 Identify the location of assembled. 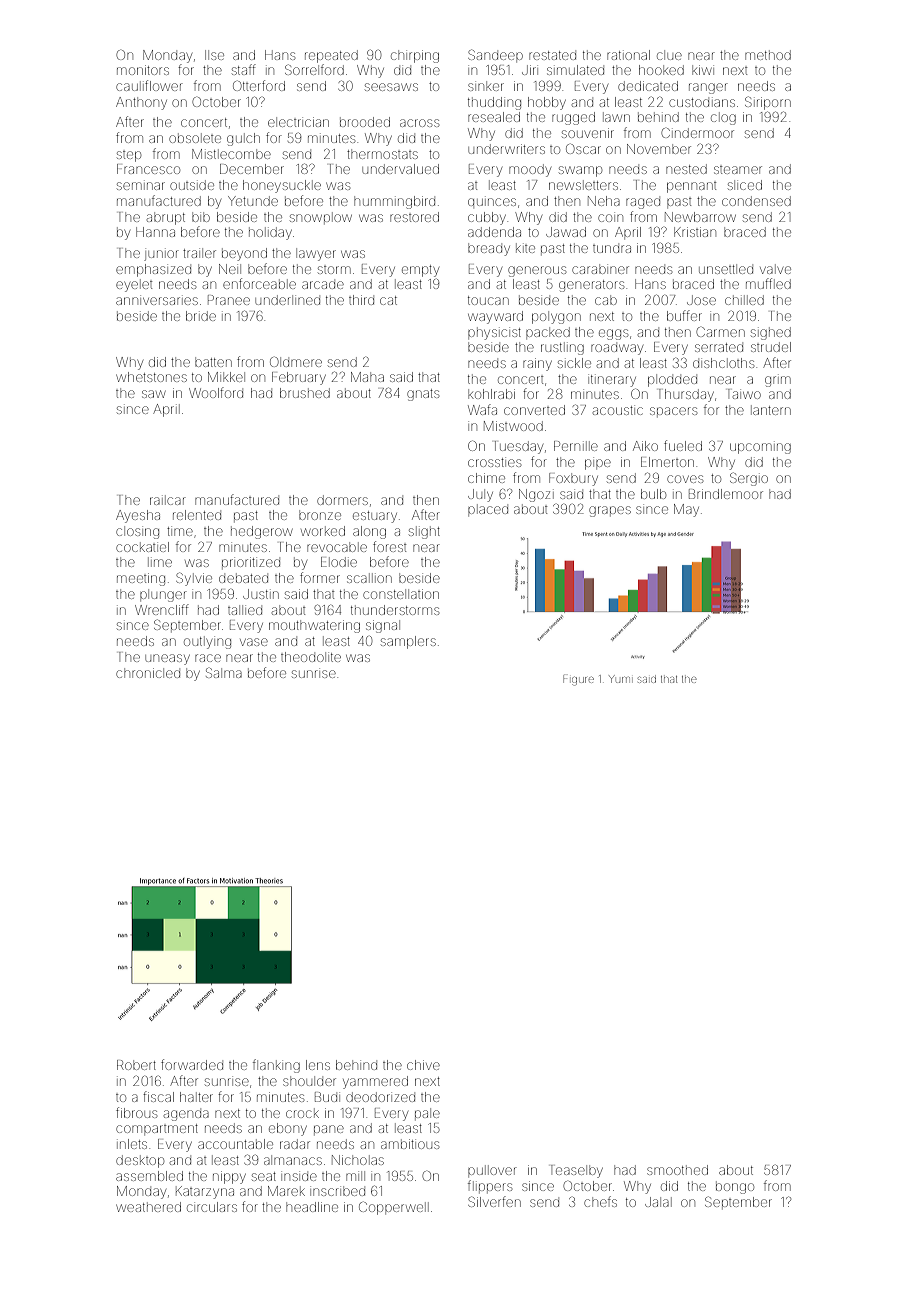
(149, 1176).
